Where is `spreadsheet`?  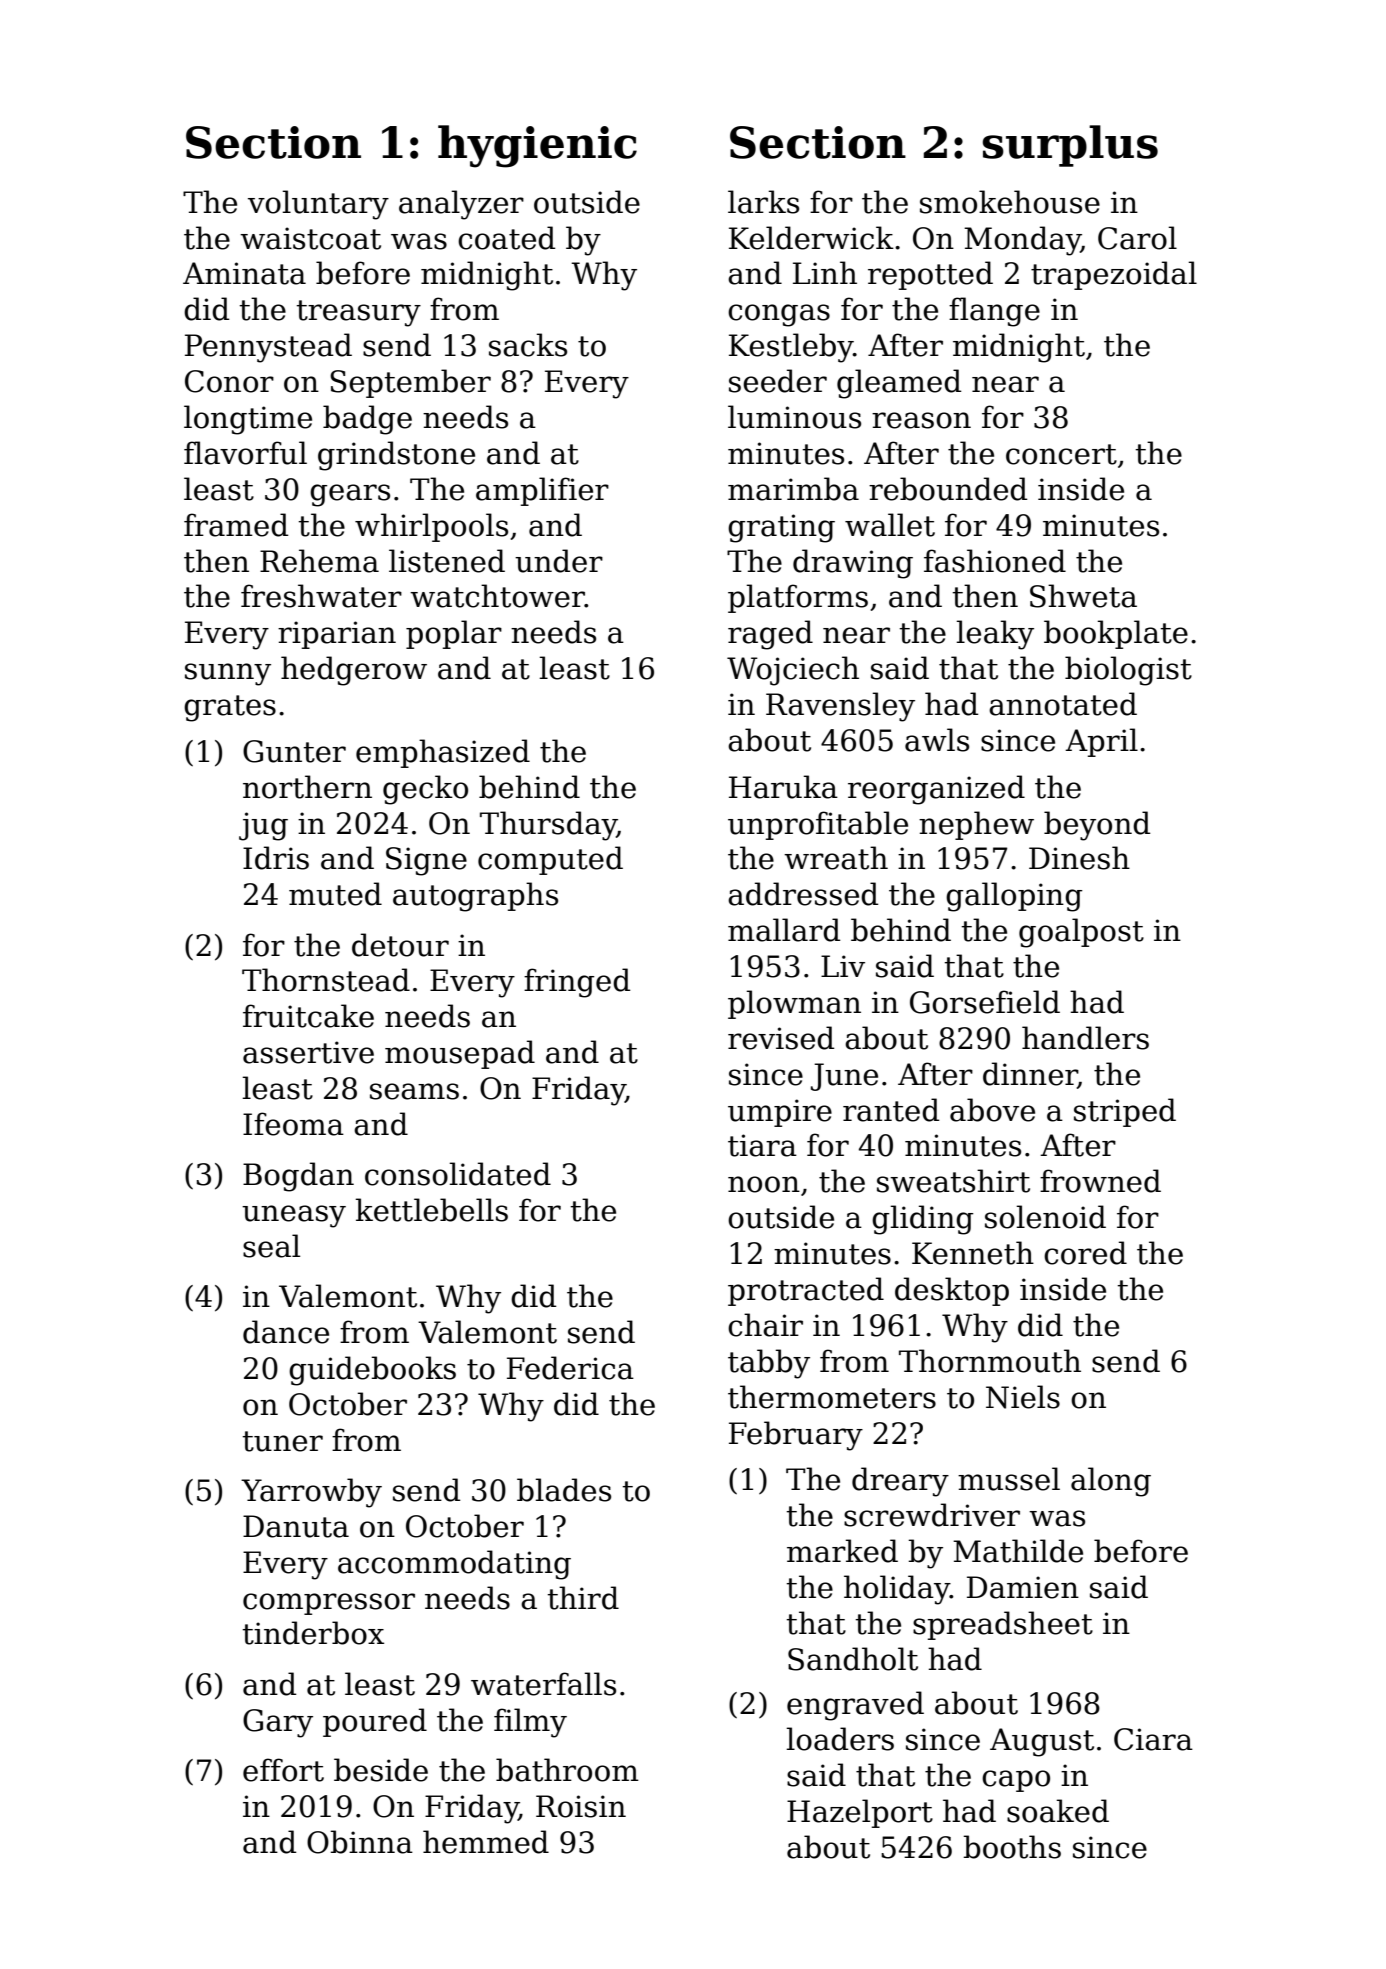 spreadsheet is located at coordinates (1003, 1625).
